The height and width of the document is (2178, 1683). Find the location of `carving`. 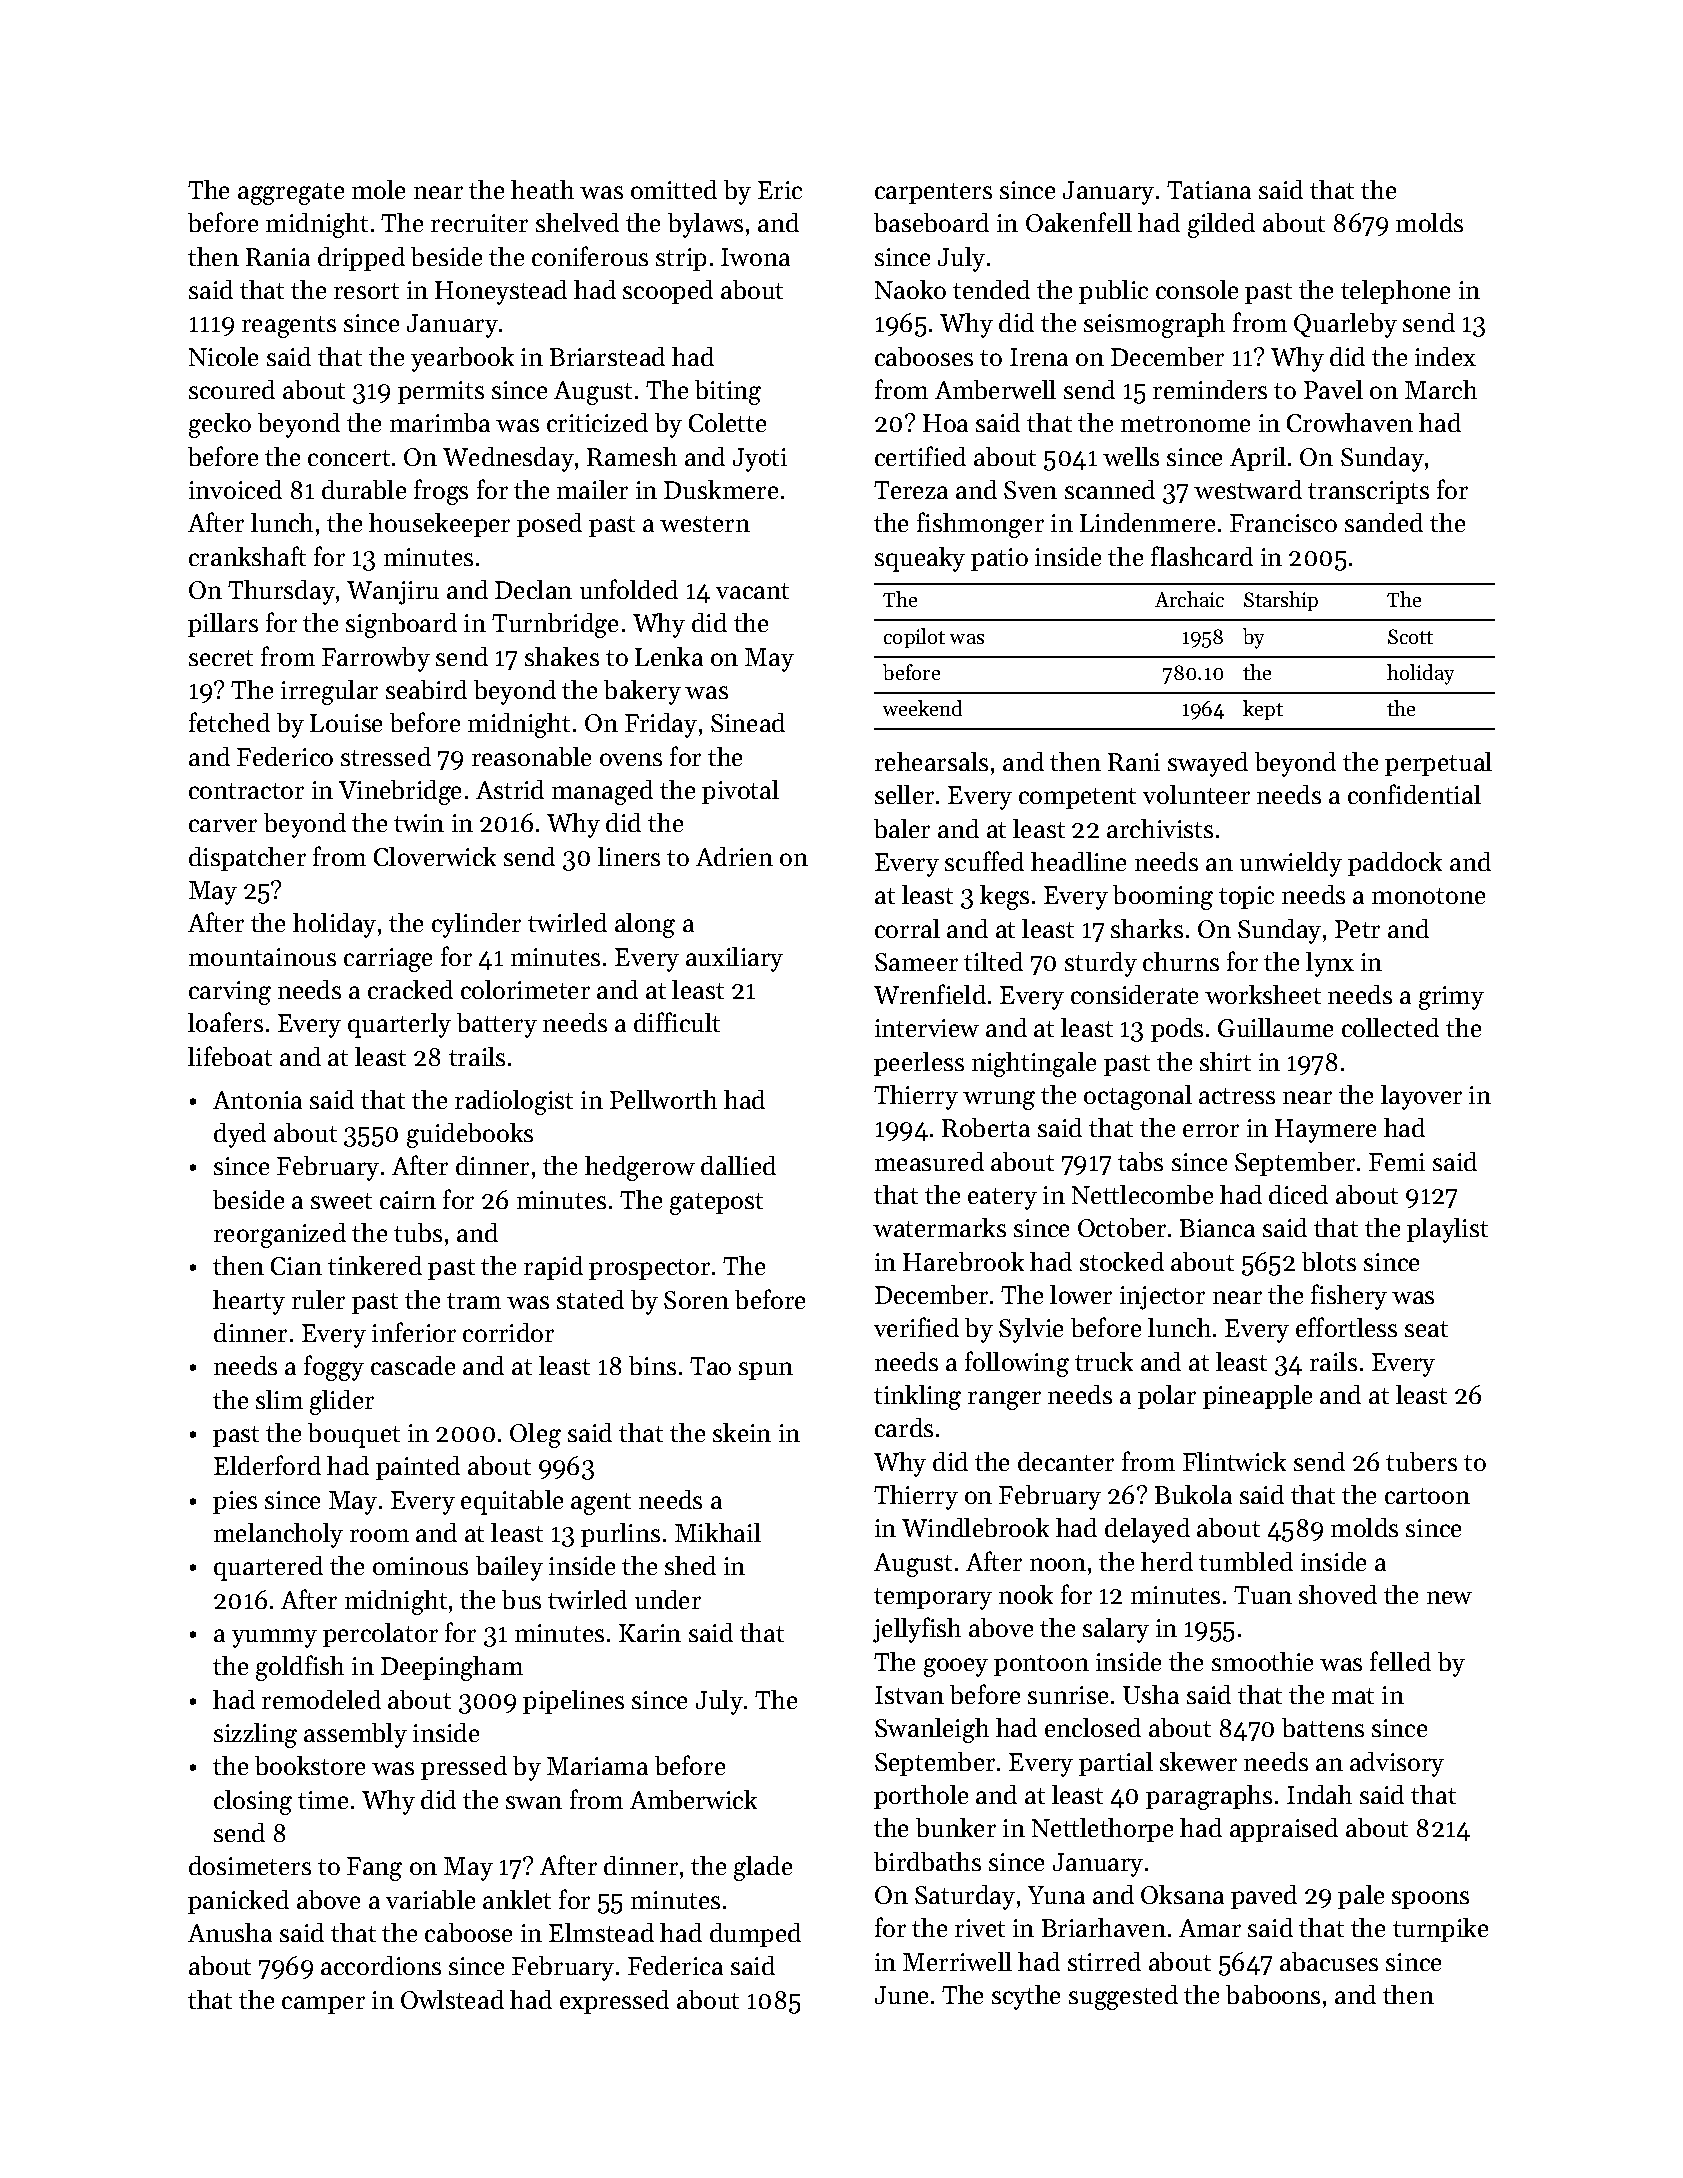

carving is located at coordinates (230, 993).
